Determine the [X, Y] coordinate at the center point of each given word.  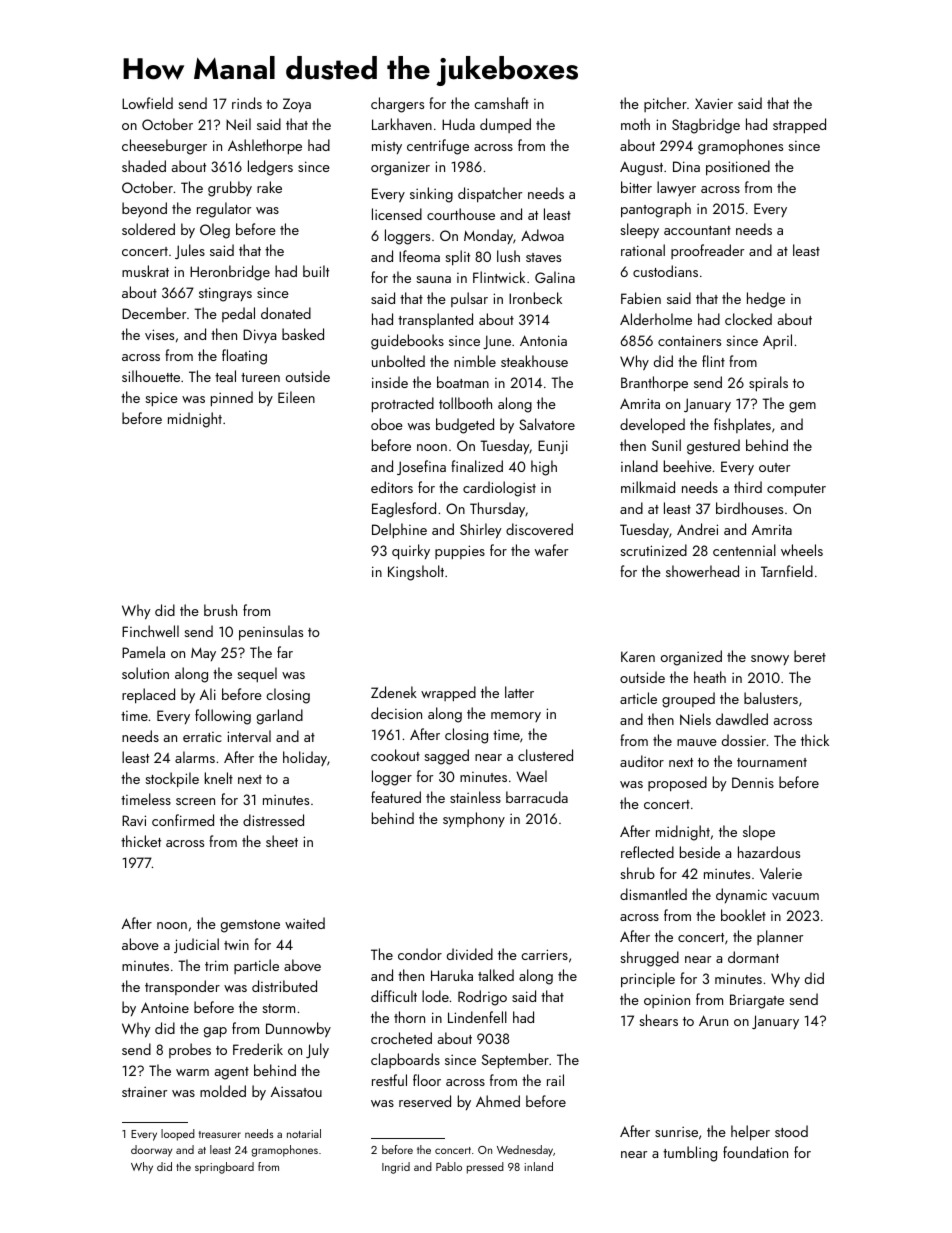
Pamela [143, 652]
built [316, 271]
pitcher [665, 104]
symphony [474, 819]
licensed [397, 214]
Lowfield [147, 103]
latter [519, 692]
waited [305, 923]
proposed [677, 783]
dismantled [653, 894]
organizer [400, 169]
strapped [799, 125]
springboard [224, 1168]
